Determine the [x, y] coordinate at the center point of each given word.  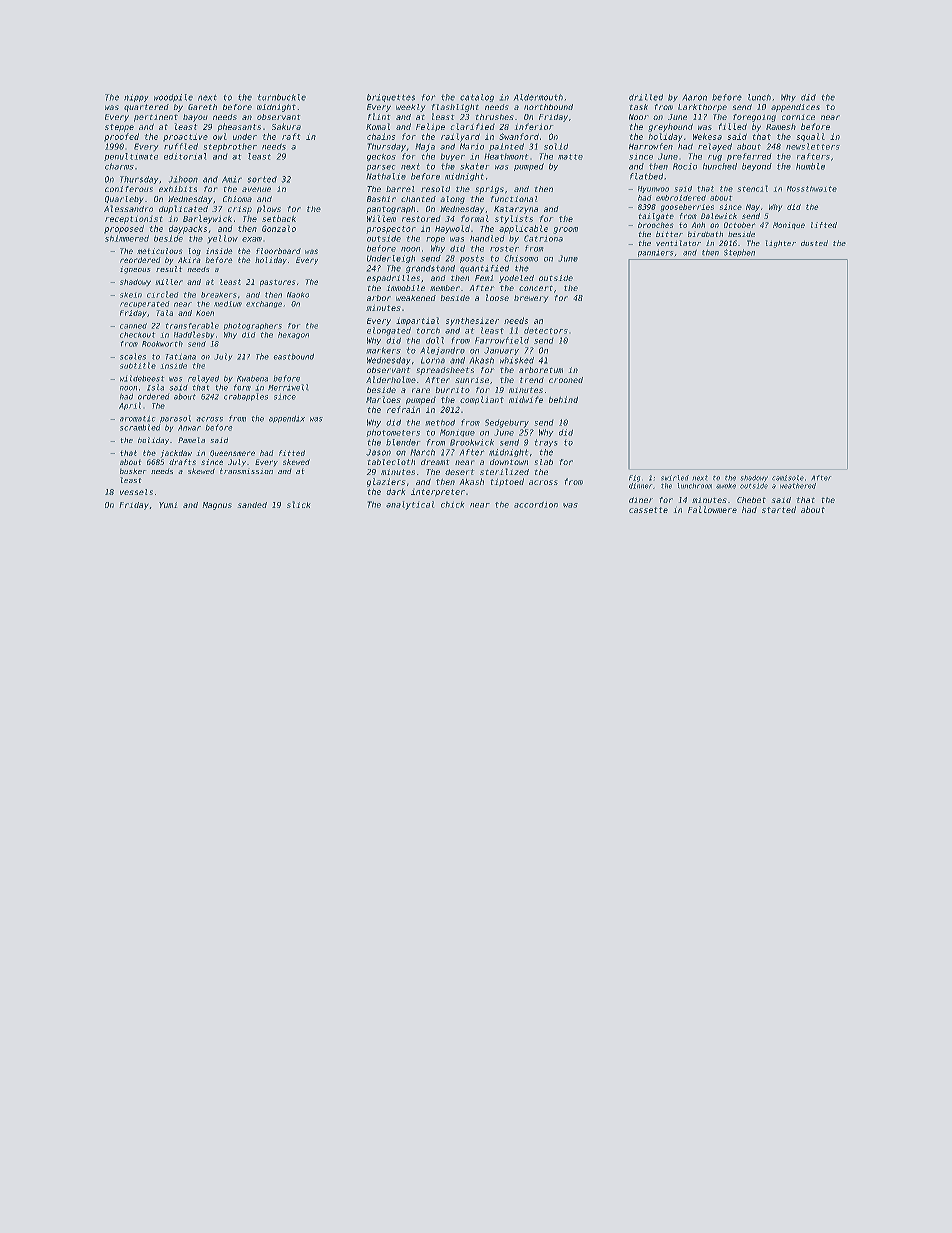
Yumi [168, 505]
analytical [410, 505]
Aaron [694, 97]
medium [228, 304]
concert [536, 288]
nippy [136, 98]
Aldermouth [538, 97]
